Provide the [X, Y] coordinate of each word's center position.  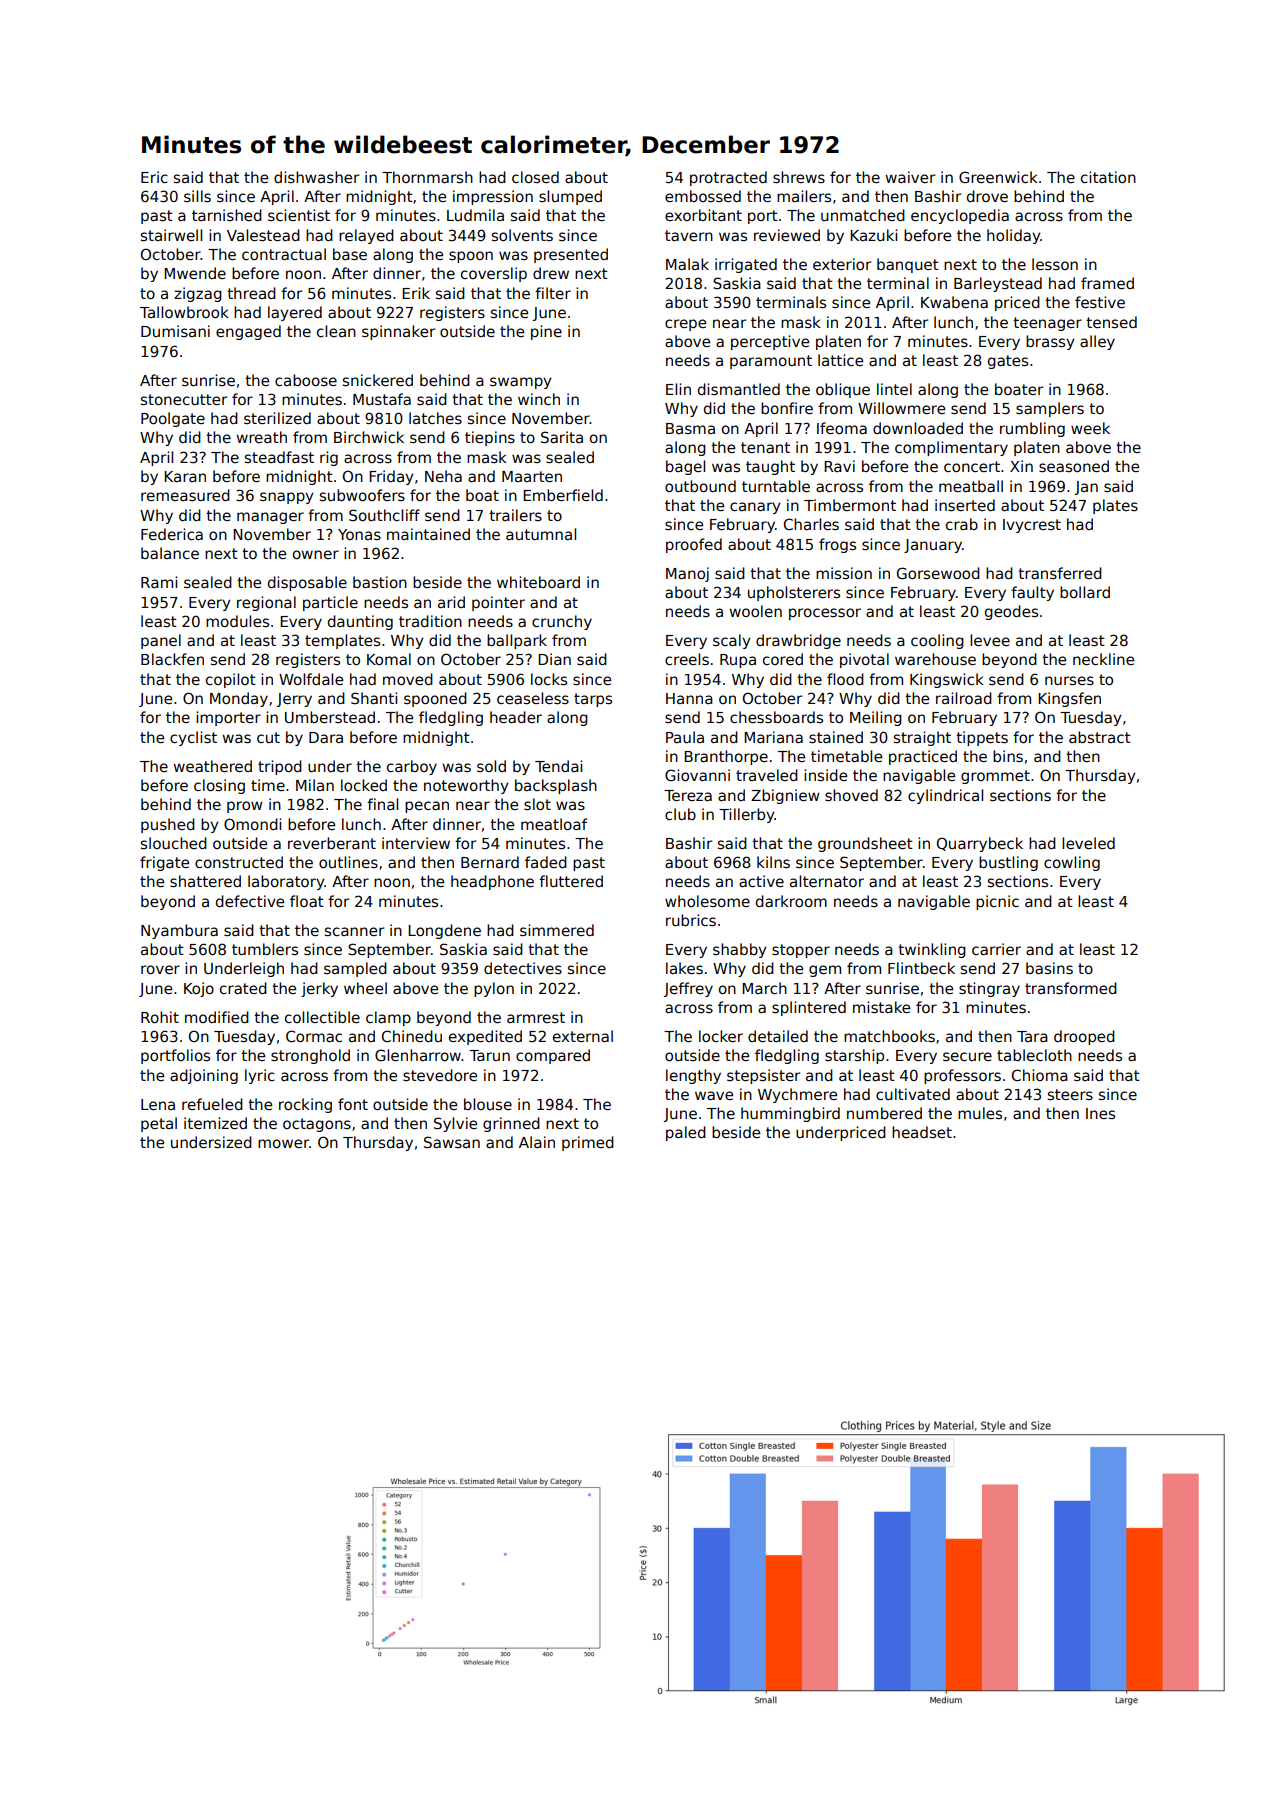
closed [535, 177]
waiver [910, 177]
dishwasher [316, 177]
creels [687, 659]
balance [170, 553]
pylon [494, 989]
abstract [1100, 737]
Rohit [160, 1017]
